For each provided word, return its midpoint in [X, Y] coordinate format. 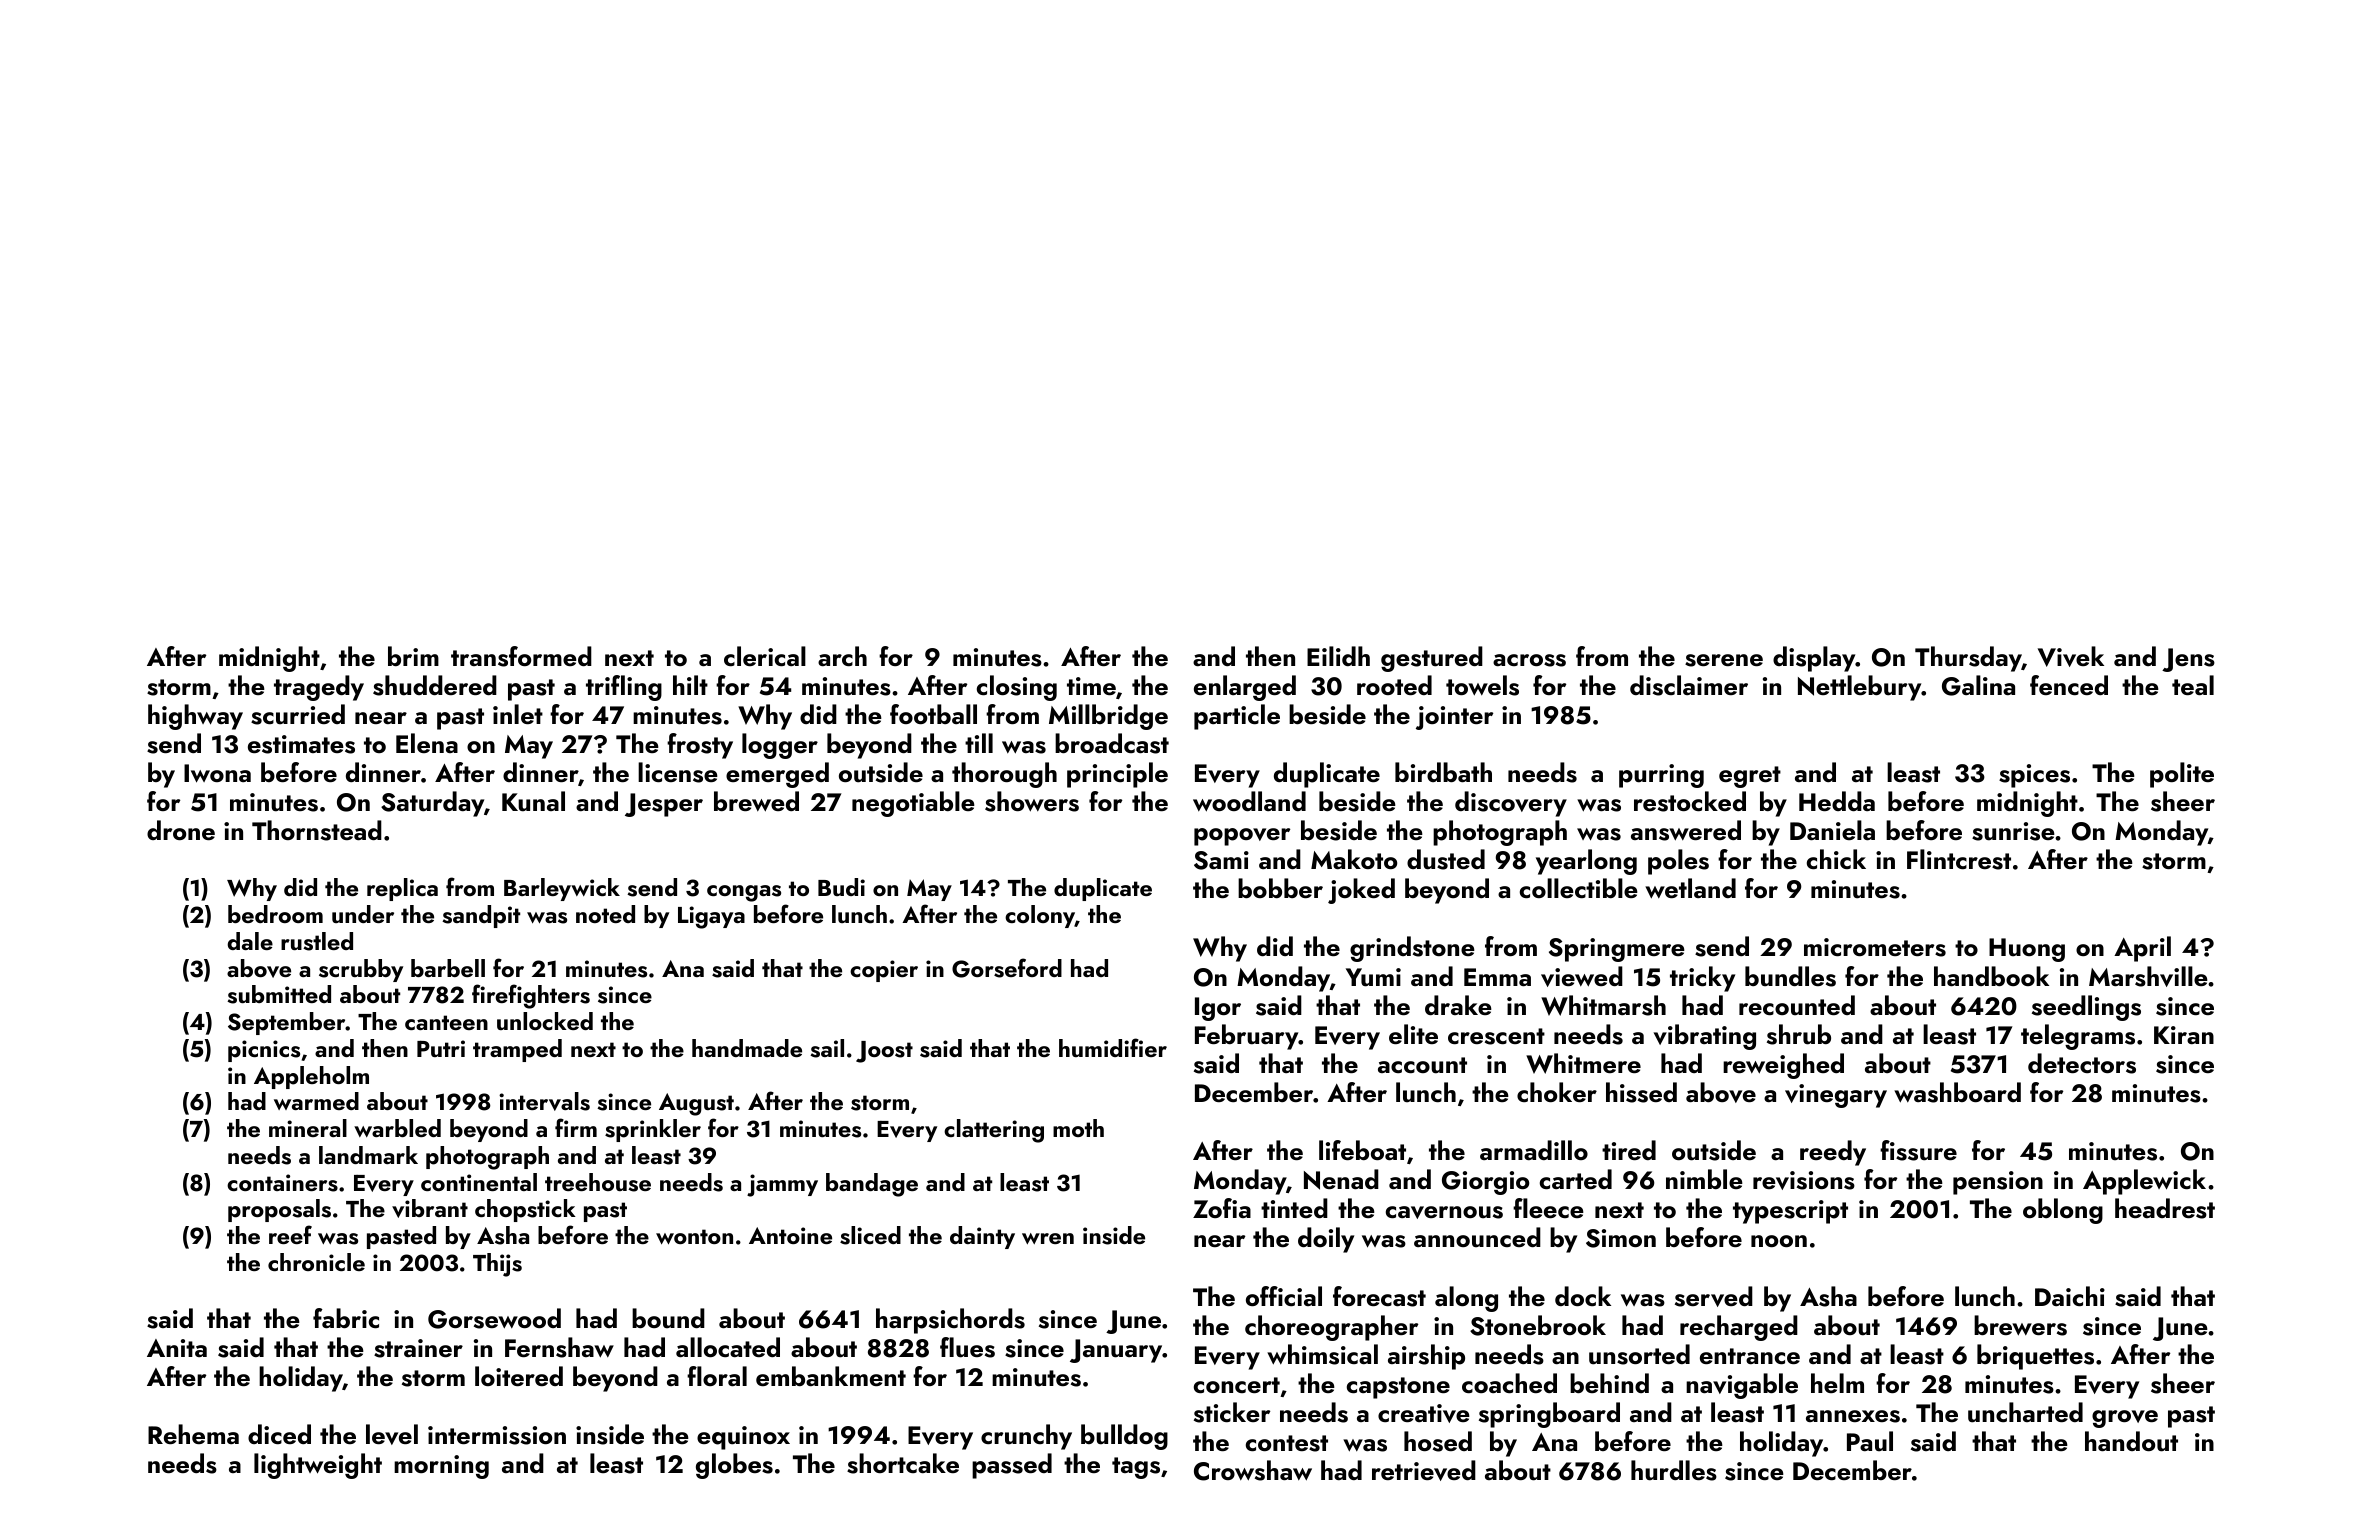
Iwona [217, 773]
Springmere [1617, 950]
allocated [728, 1347]
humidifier [1113, 1047]
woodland [1249, 801]
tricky [1702, 979]
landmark [368, 1155]
